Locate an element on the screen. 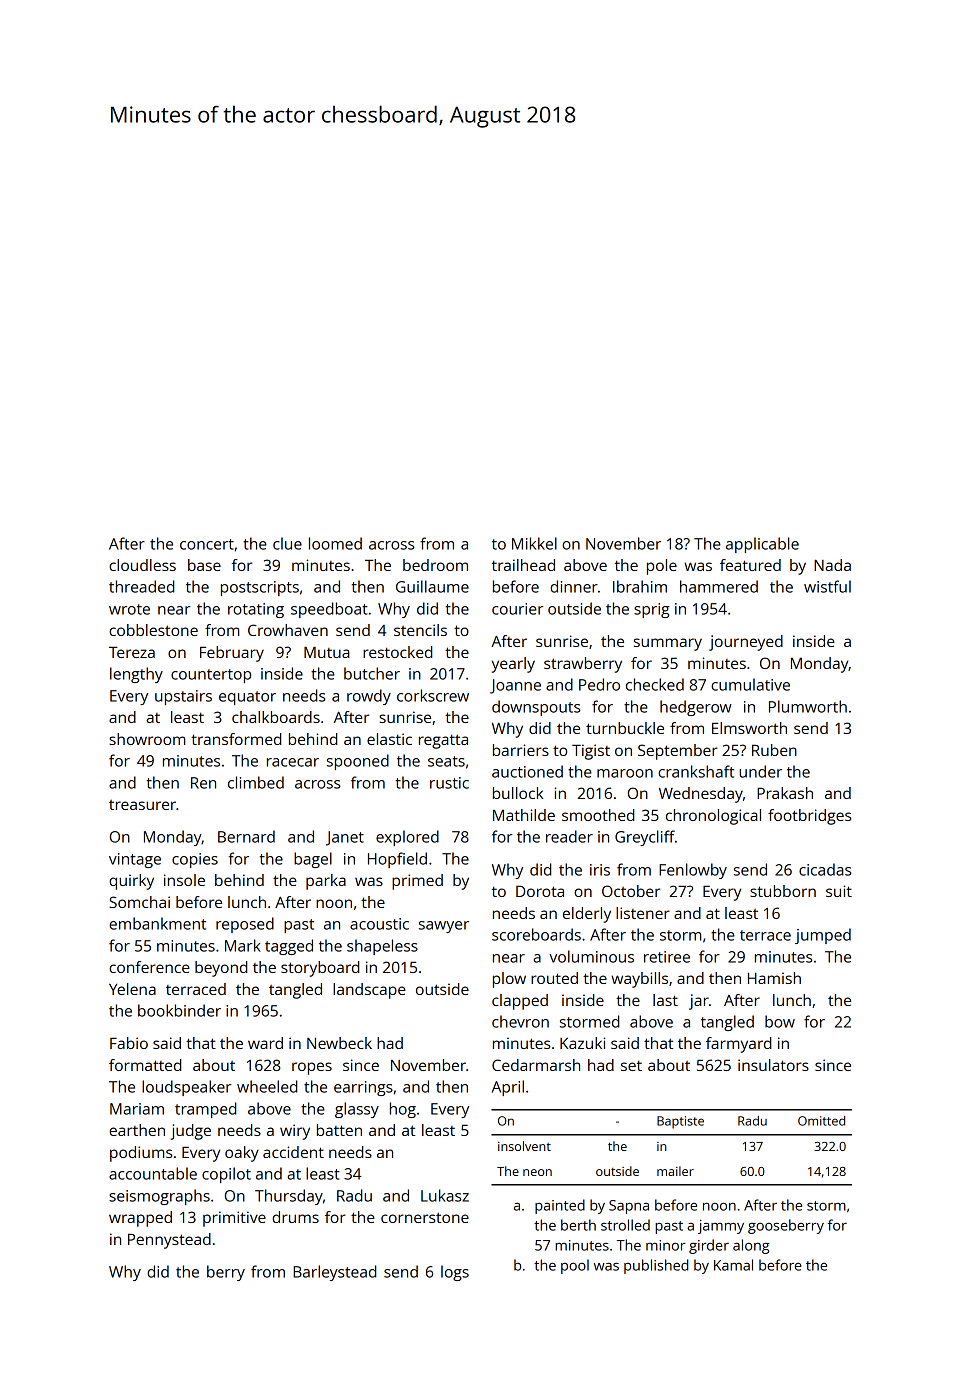 The height and width of the screenshot is (1391, 961). Pedro is located at coordinates (599, 684).
